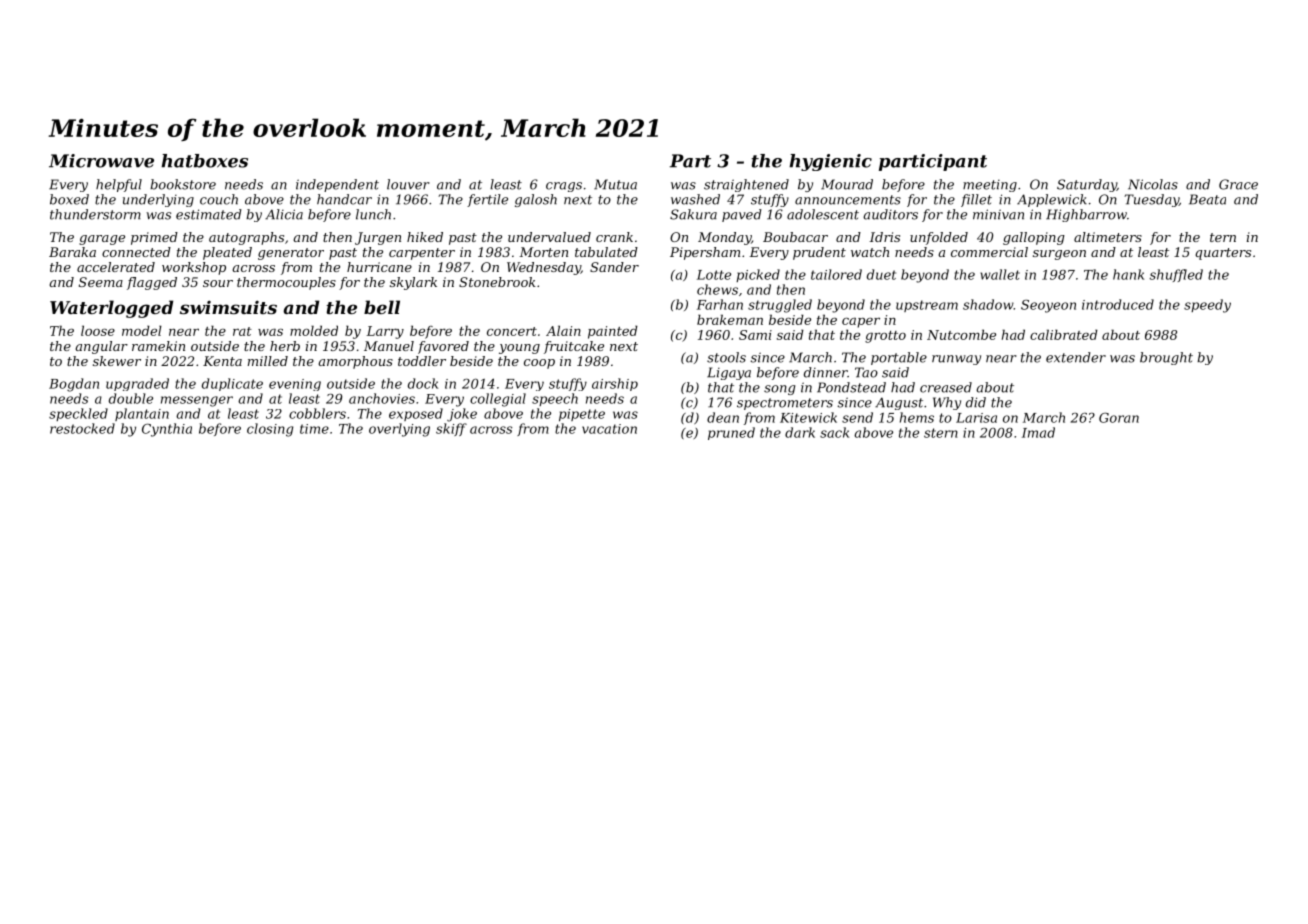 The height and width of the page is (924, 1308). Describe the element at coordinates (1238, 184) in the page. I see `Grace` at that location.
